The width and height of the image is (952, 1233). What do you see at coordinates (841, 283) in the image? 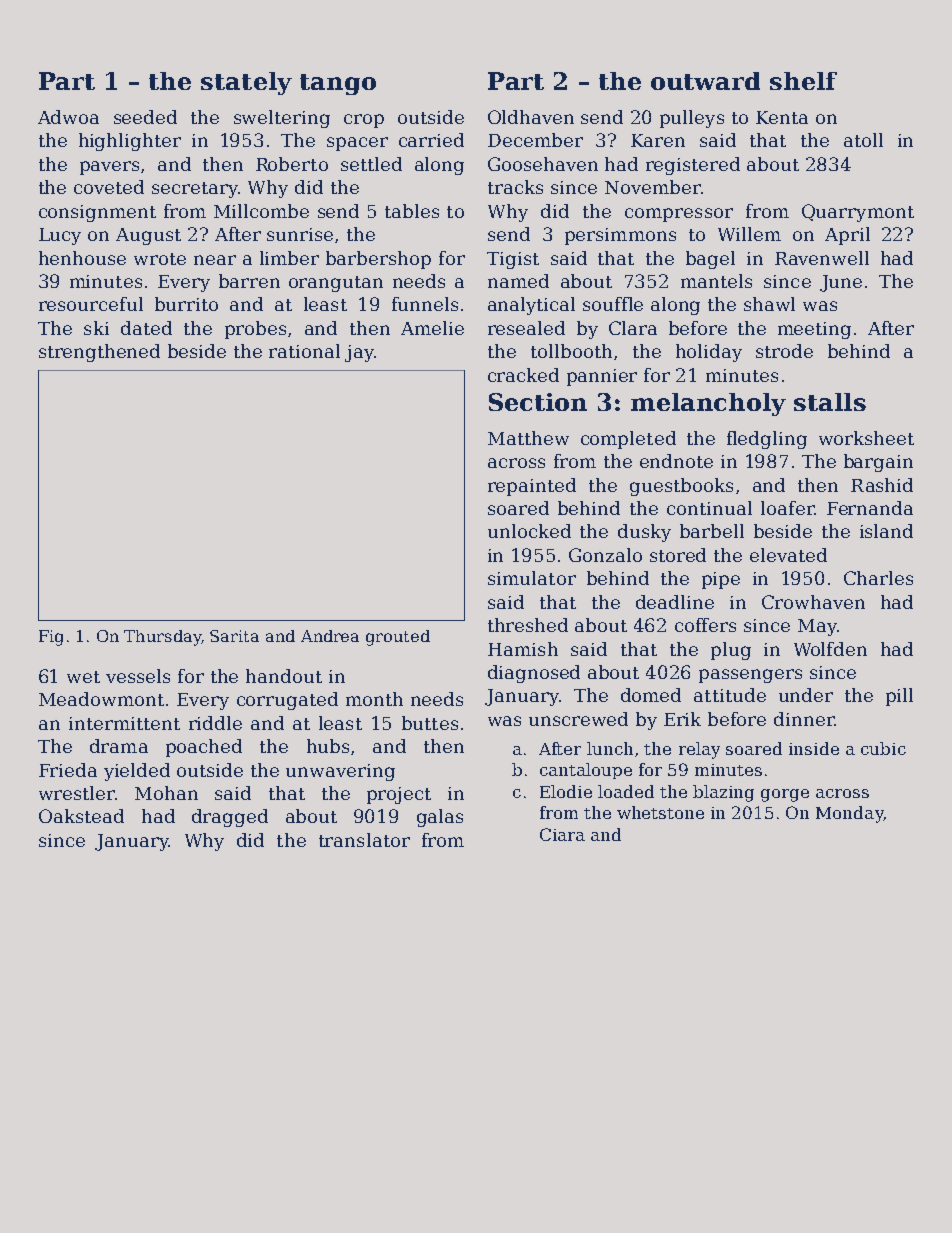
I see `June` at bounding box center [841, 283].
